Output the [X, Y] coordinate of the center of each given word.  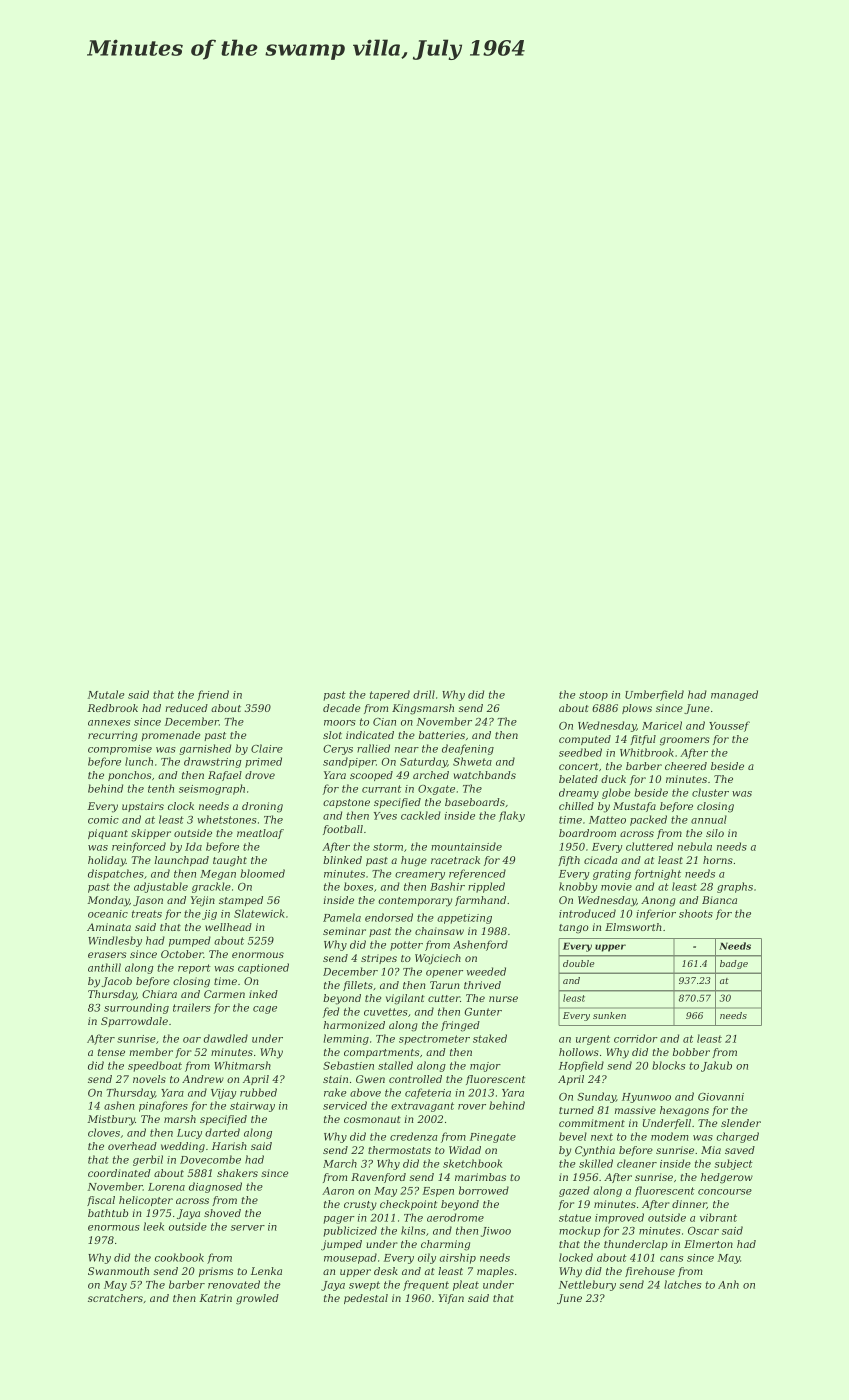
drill [424, 694]
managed [734, 695]
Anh [728, 1284]
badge [734, 964]
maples [495, 1272]
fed [331, 1012]
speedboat [155, 1066]
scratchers [115, 1298]
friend [213, 695]
